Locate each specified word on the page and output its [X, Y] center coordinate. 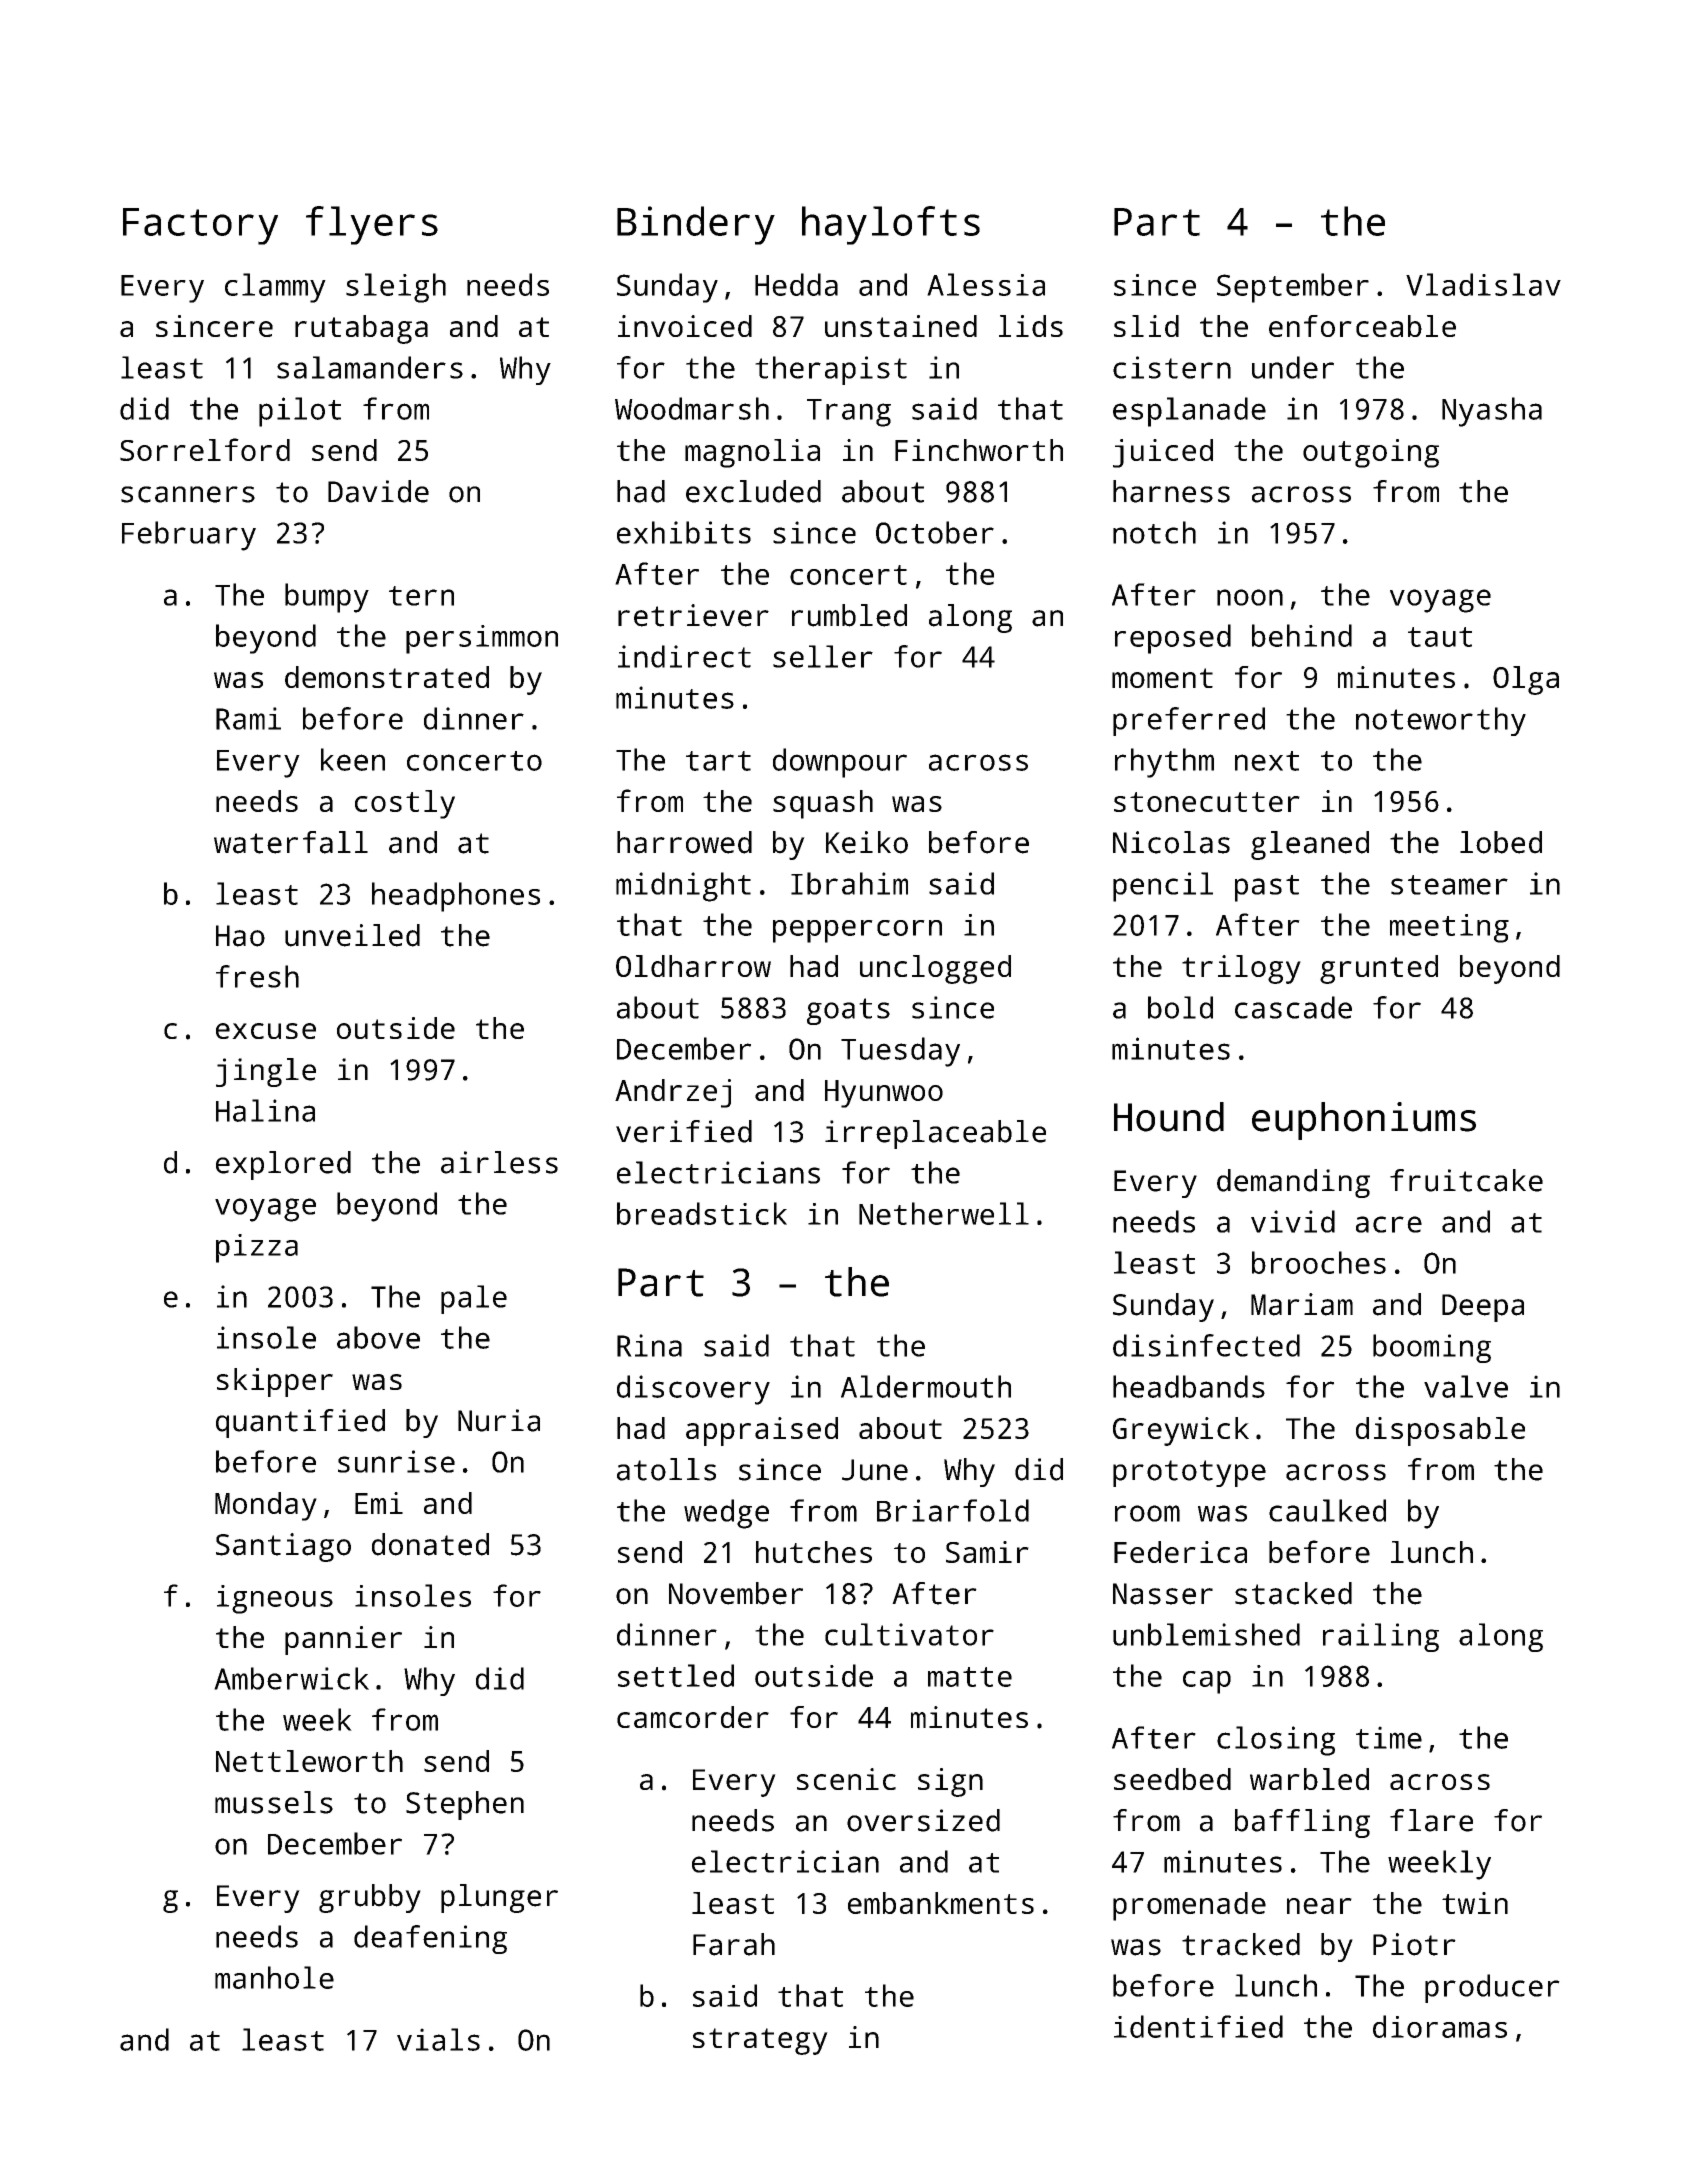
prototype [1189, 1473]
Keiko [867, 842]
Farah [734, 1944]
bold [1180, 1007]
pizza [257, 1248]
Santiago [283, 1547]
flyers [372, 225]
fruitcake [1466, 1180]
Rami [248, 718]
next [1267, 761]
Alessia [986, 284]
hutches [814, 1552]
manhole [274, 1977]
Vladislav [1483, 284]
